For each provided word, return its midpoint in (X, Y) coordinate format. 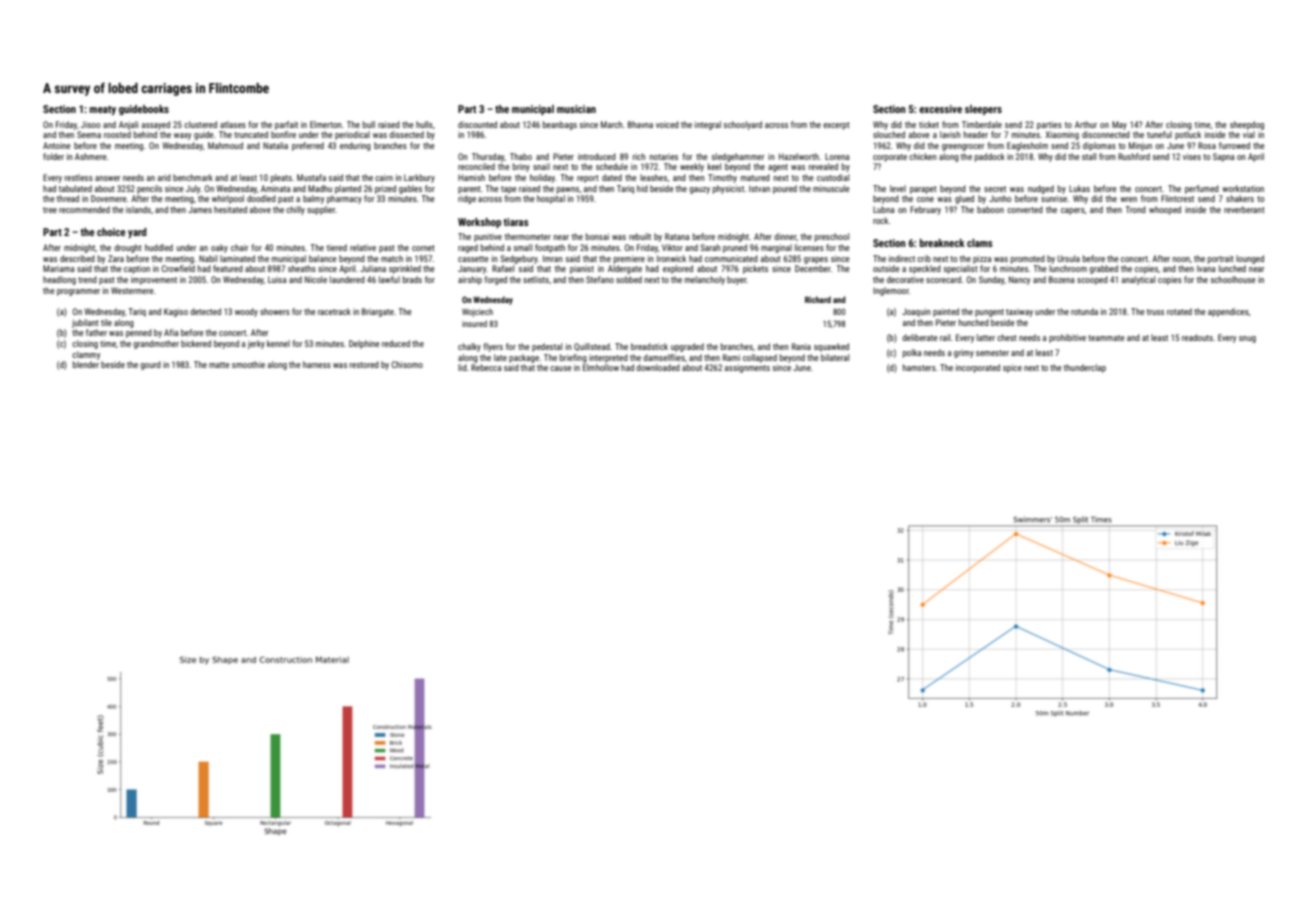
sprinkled (405, 269)
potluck (1188, 135)
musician (576, 109)
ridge (467, 199)
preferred (308, 146)
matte (219, 365)
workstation (1243, 188)
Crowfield (178, 268)
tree (50, 210)
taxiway (1019, 312)
